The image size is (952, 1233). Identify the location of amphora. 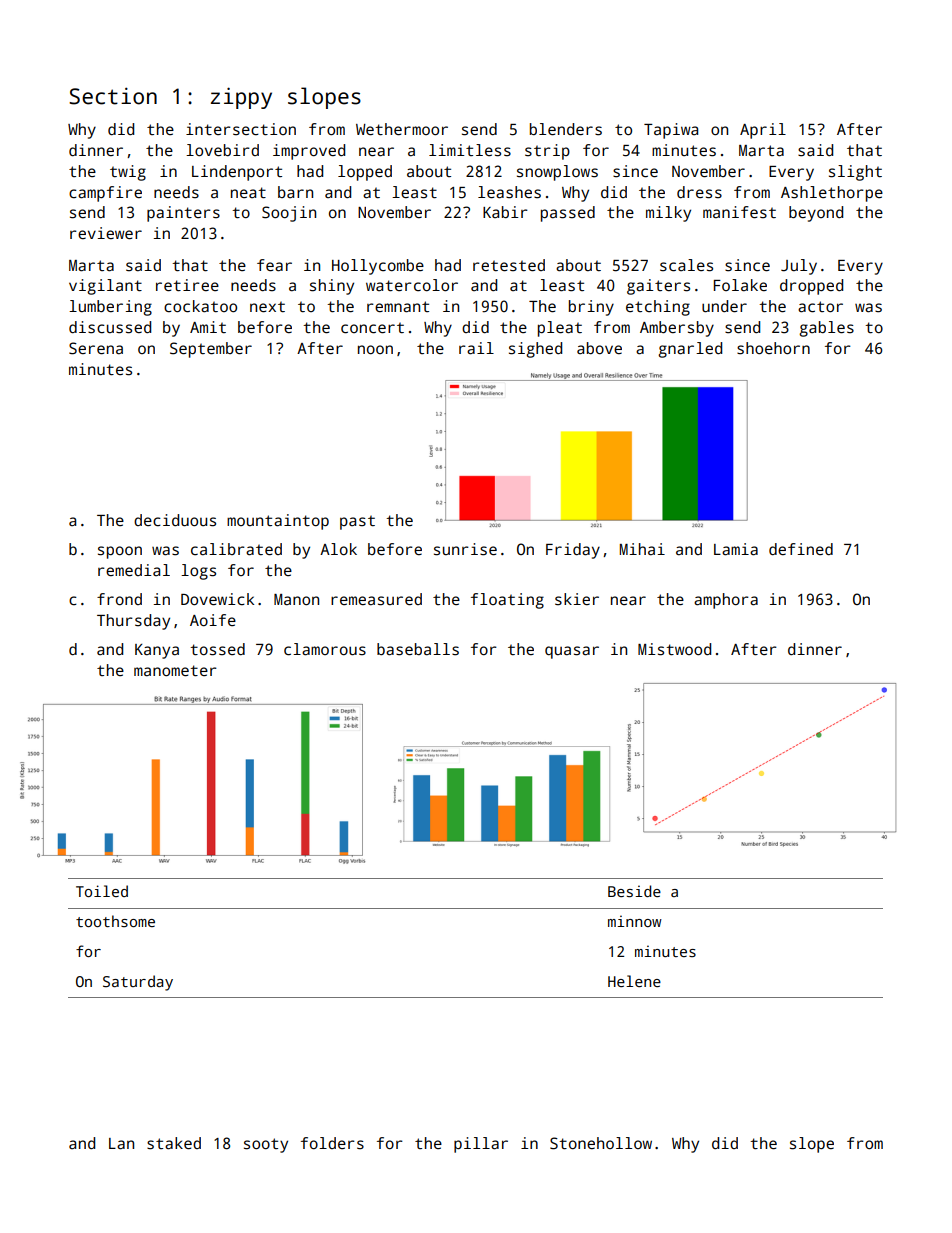
(726, 601).
